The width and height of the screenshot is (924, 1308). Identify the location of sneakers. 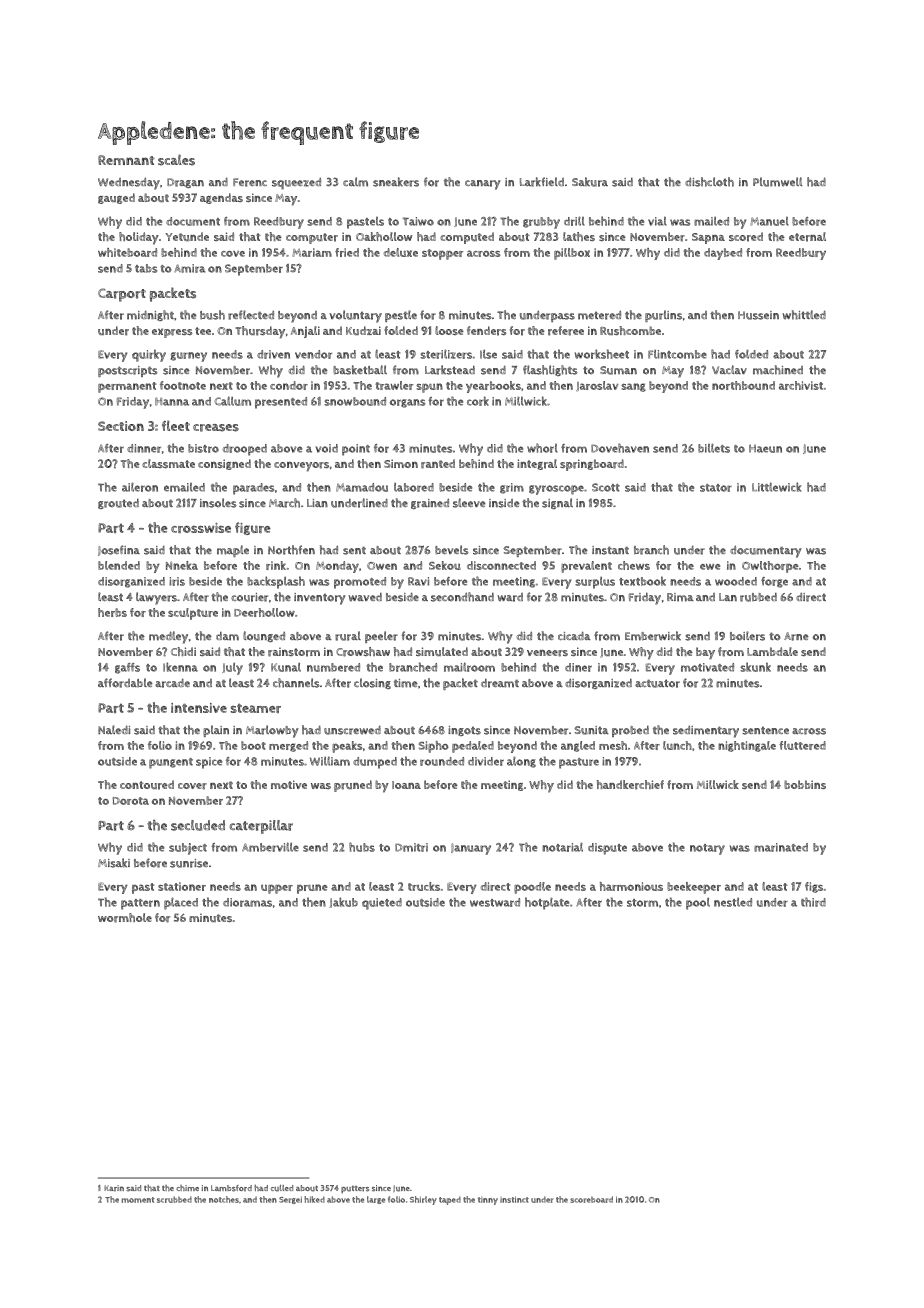
(396, 182).
